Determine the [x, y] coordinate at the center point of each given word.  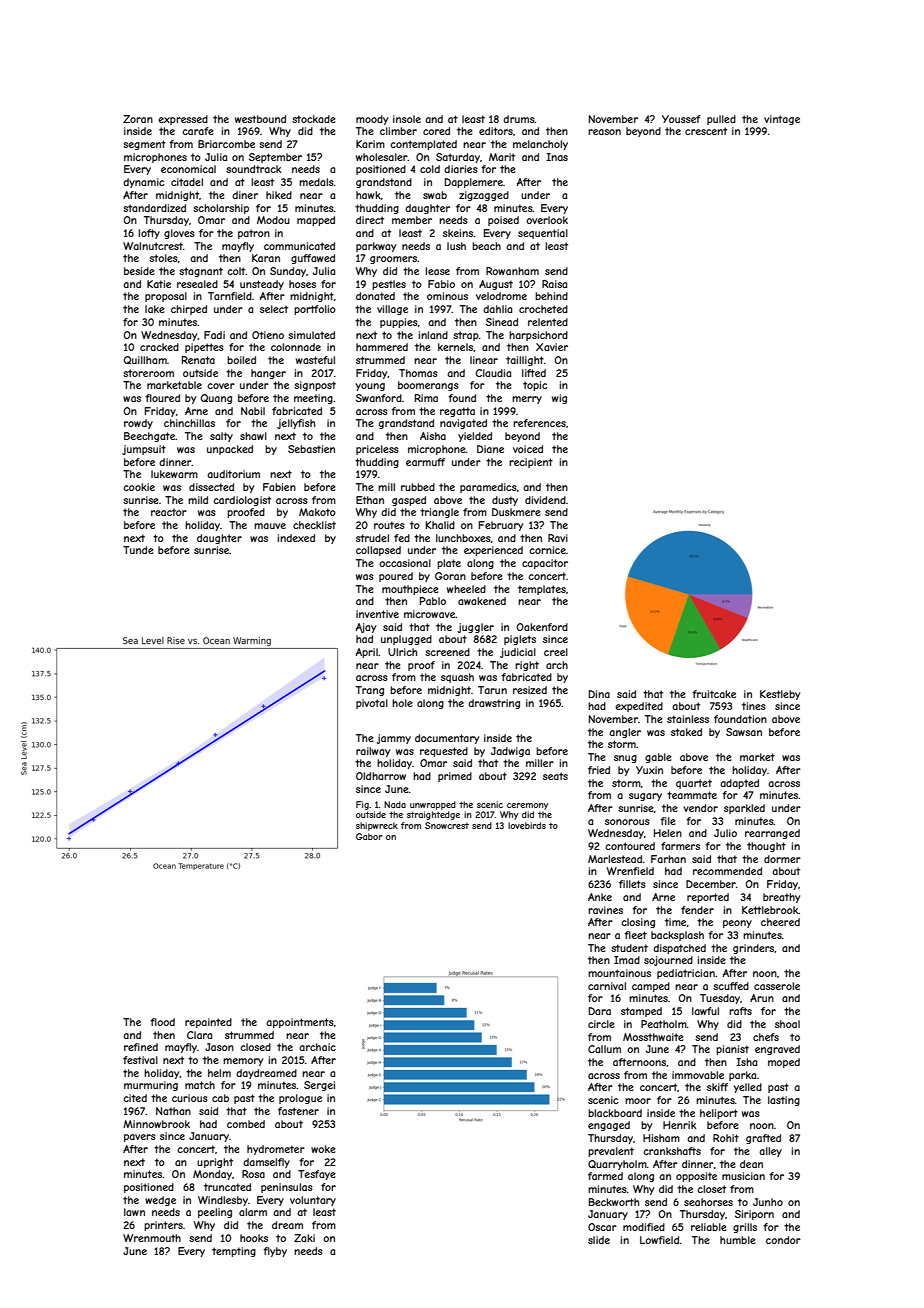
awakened [482, 601]
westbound [260, 119]
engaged [609, 1126]
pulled [721, 120]
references [539, 423]
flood [162, 1022]
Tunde [138, 550]
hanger [268, 374]
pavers [140, 1138]
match [200, 1085]
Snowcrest [447, 825]
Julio [725, 833]
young [370, 387]
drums [519, 119]
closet [711, 1189]
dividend [545, 500]
